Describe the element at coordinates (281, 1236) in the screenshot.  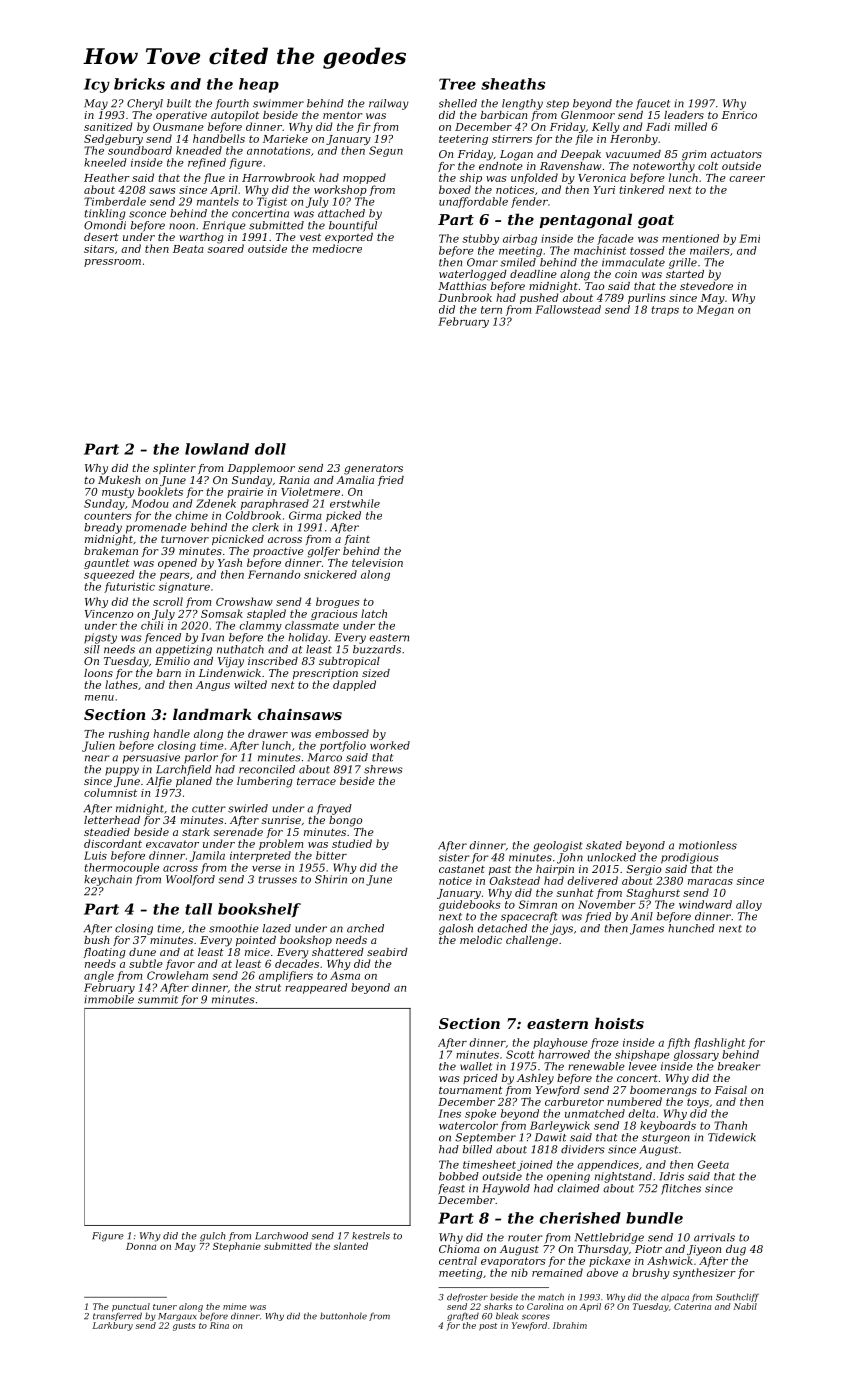
I see `Larchwood` at that location.
